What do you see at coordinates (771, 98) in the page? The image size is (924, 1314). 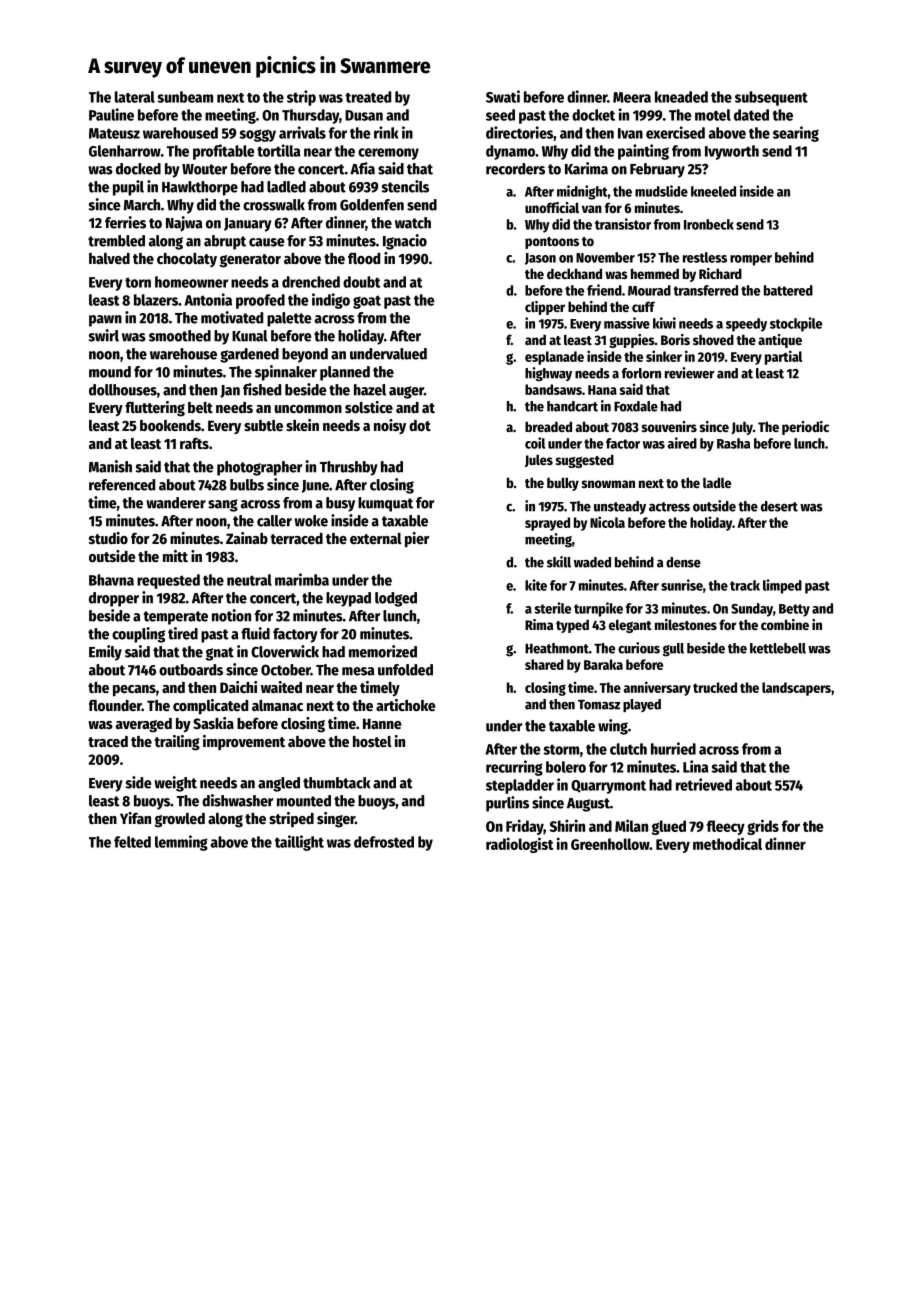 I see `subsequent` at bounding box center [771, 98].
